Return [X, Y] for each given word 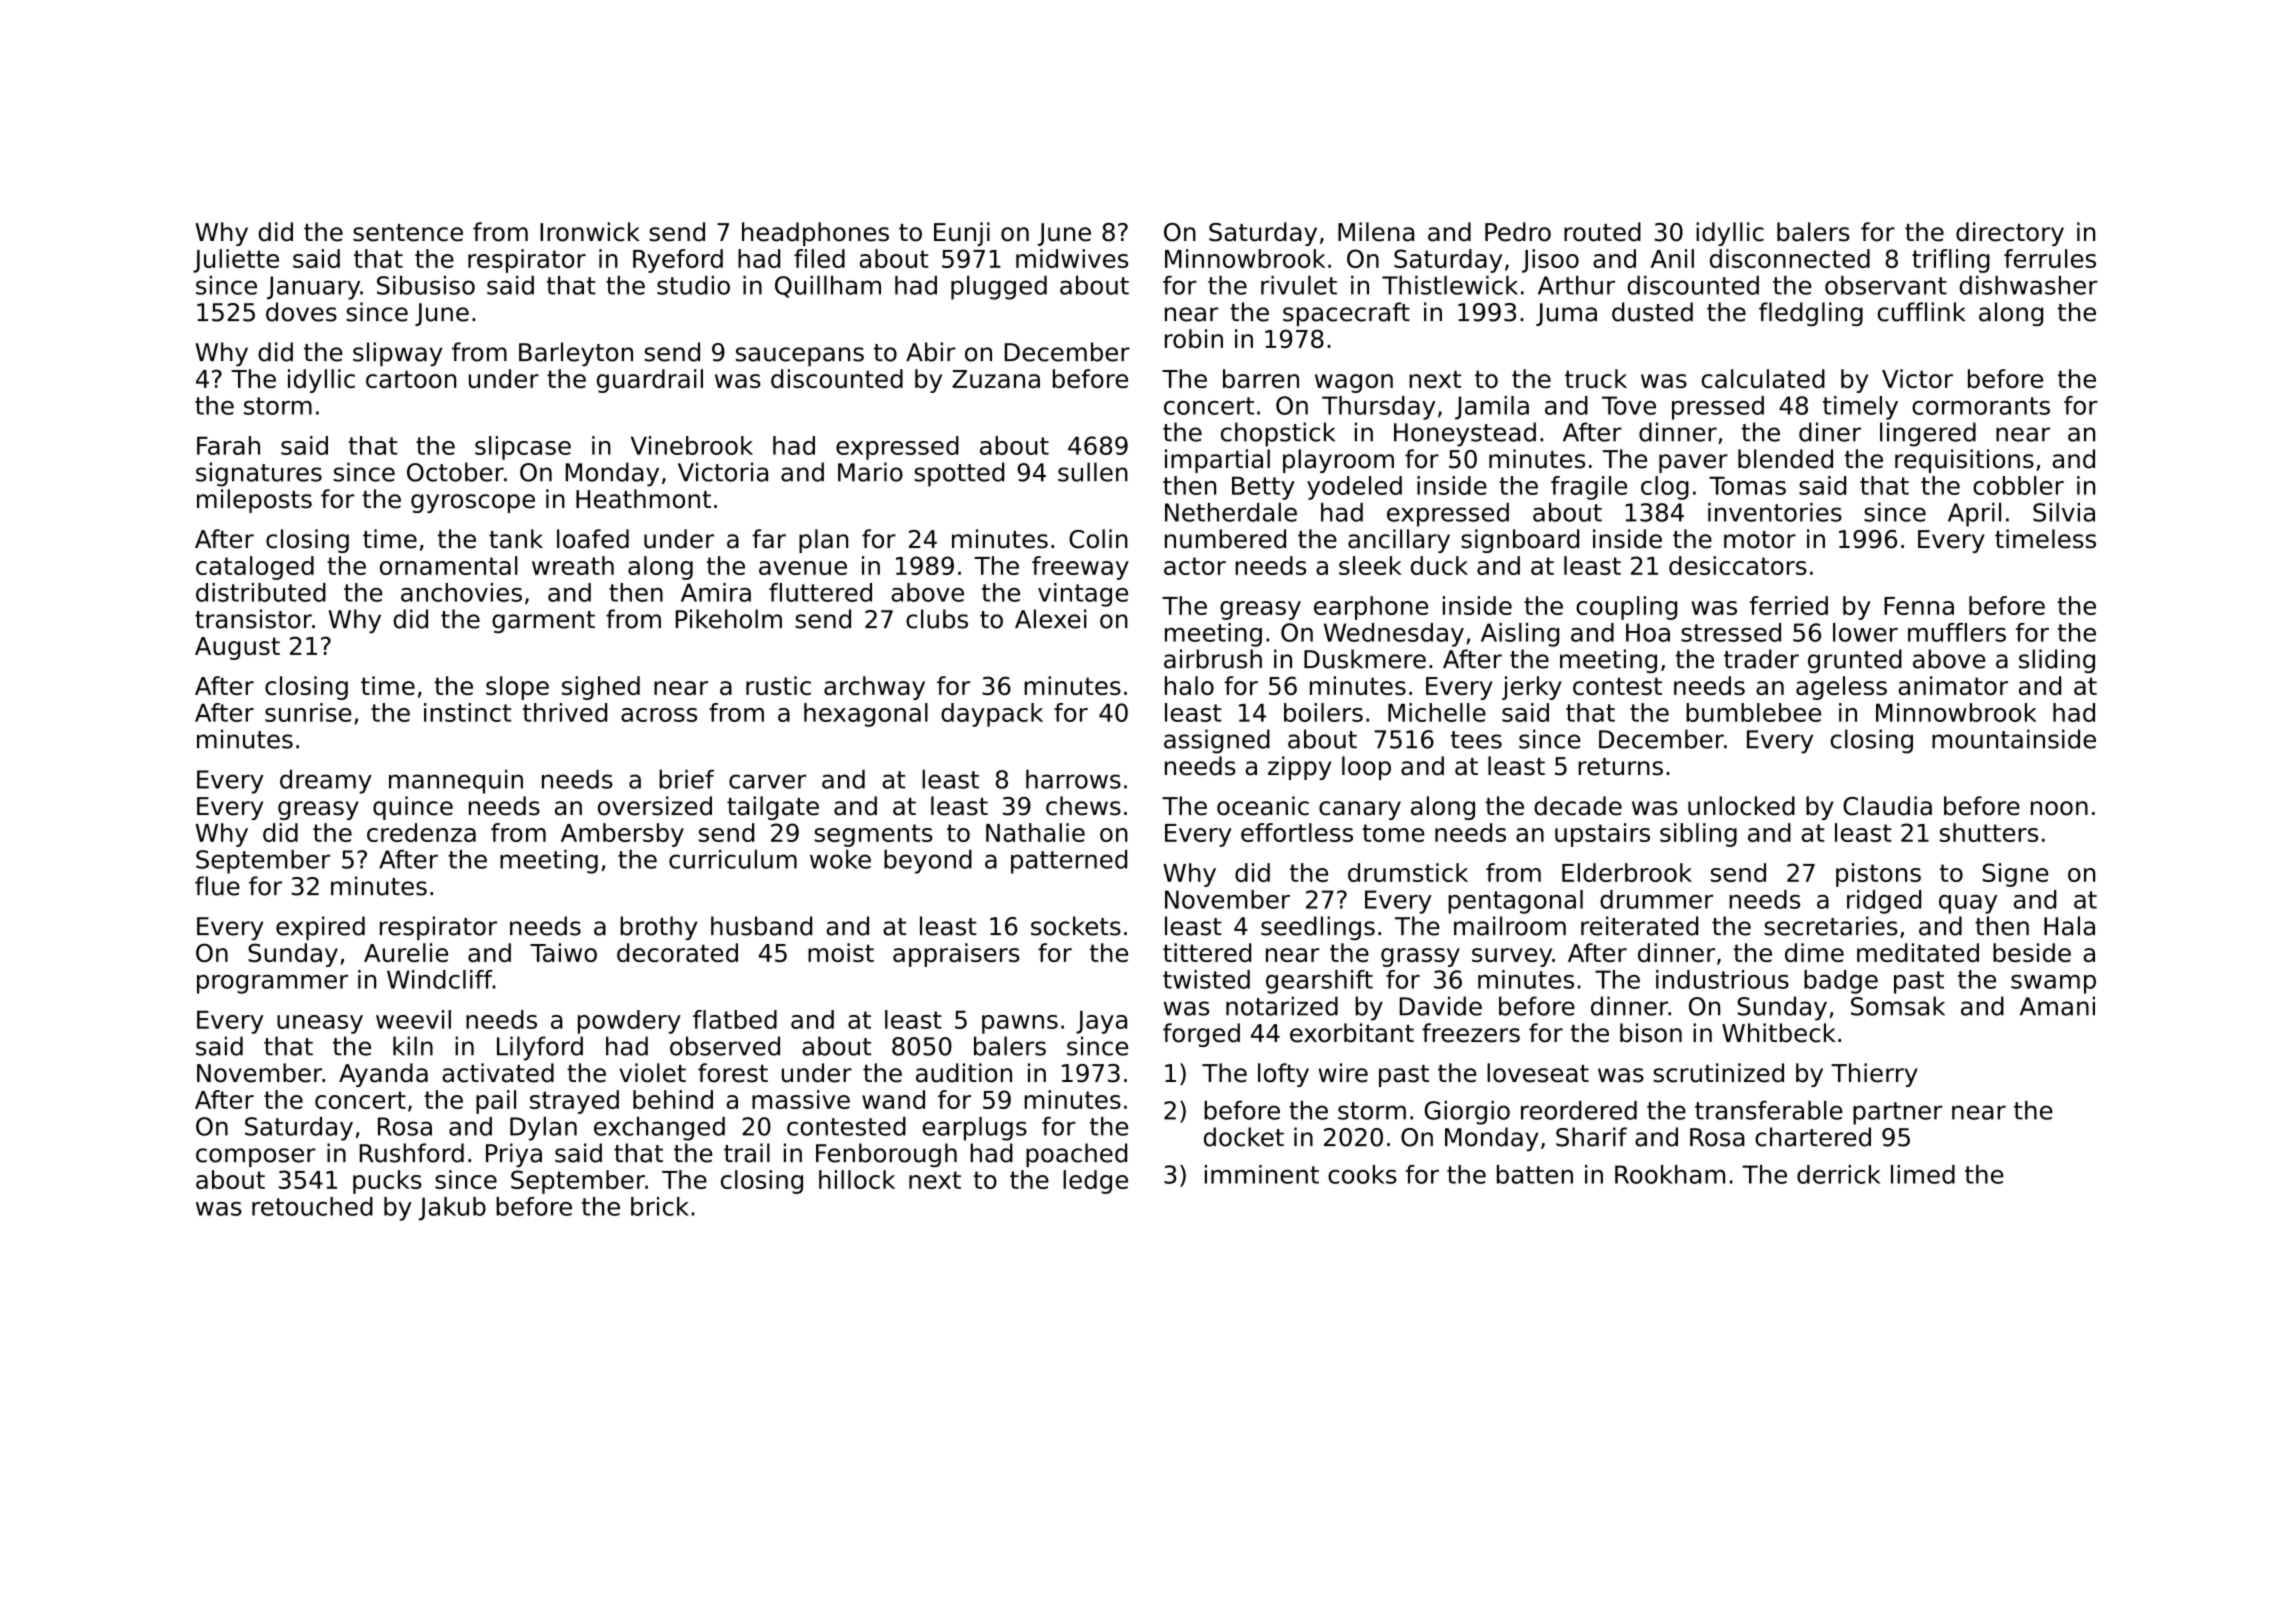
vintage [1083, 595]
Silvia [2064, 512]
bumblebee [1753, 712]
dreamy [326, 782]
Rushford [412, 1153]
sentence [408, 233]
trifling [1951, 261]
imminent [1262, 1174]
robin [1194, 338]
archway [874, 688]
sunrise [308, 712]
